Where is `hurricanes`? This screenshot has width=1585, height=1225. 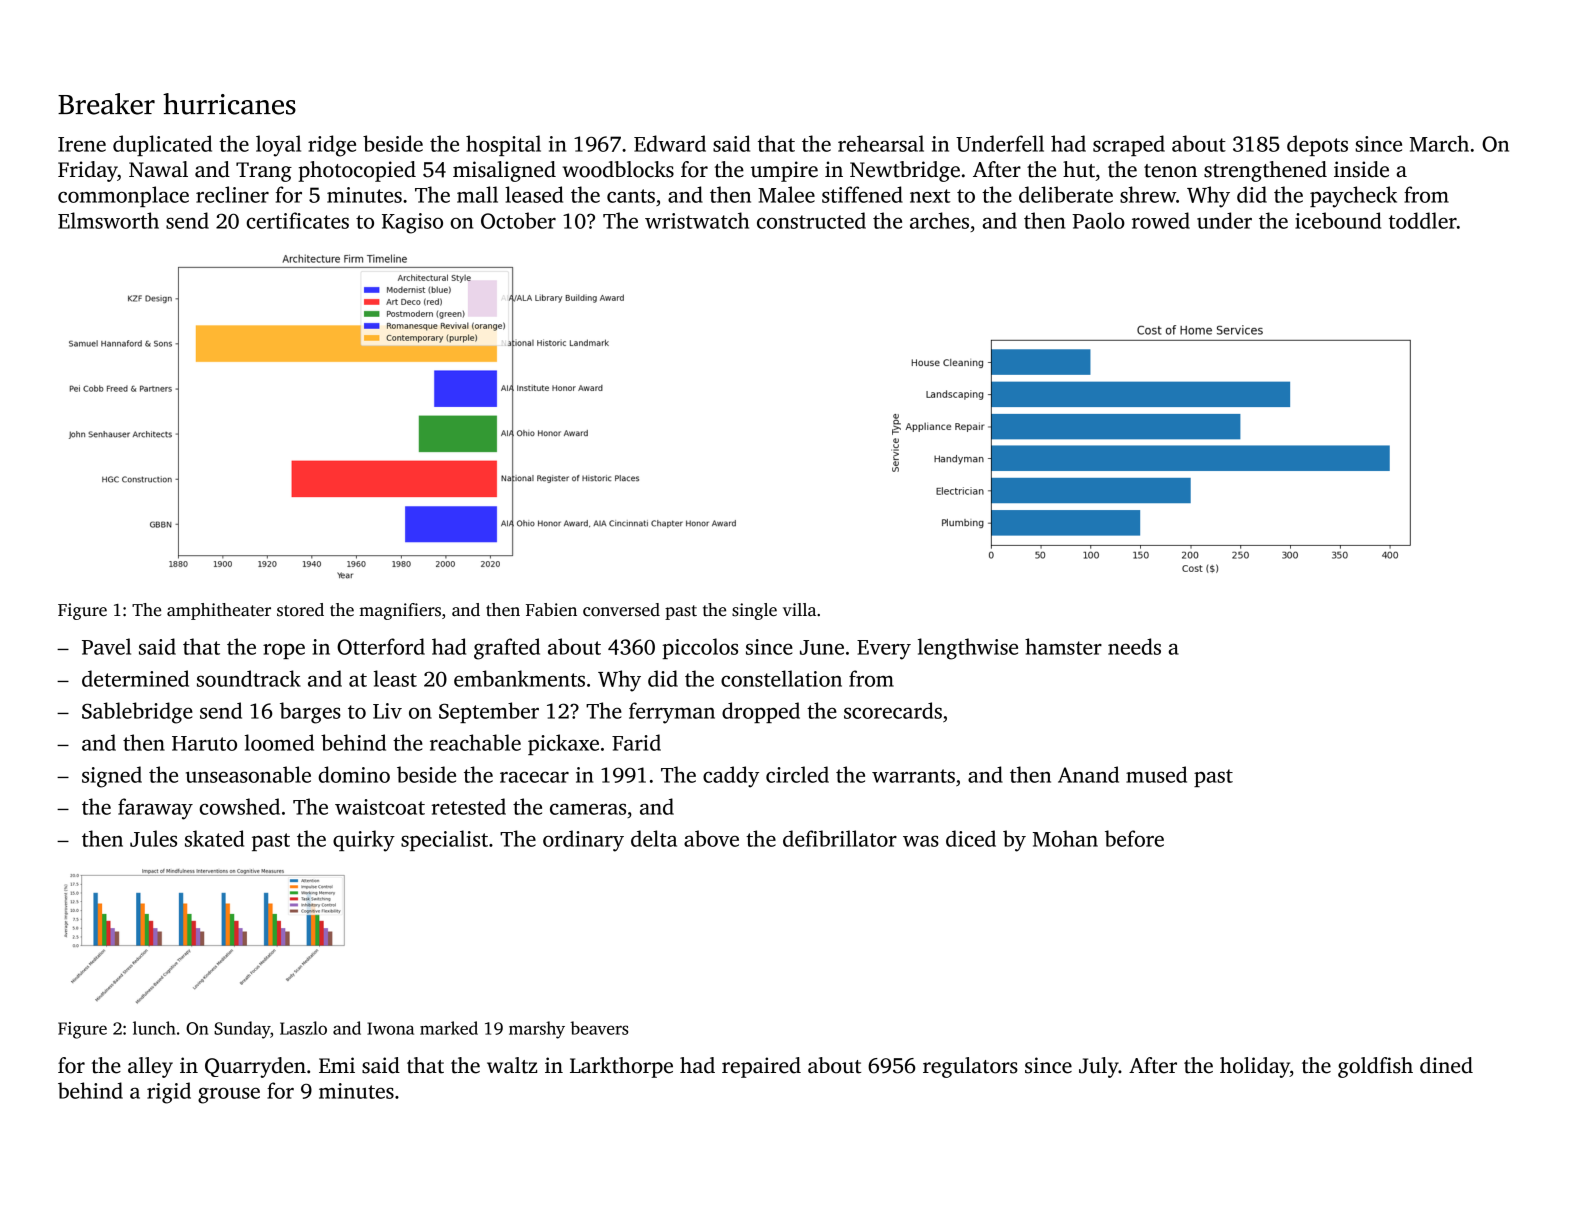 hurricanes is located at coordinates (229, 104).
